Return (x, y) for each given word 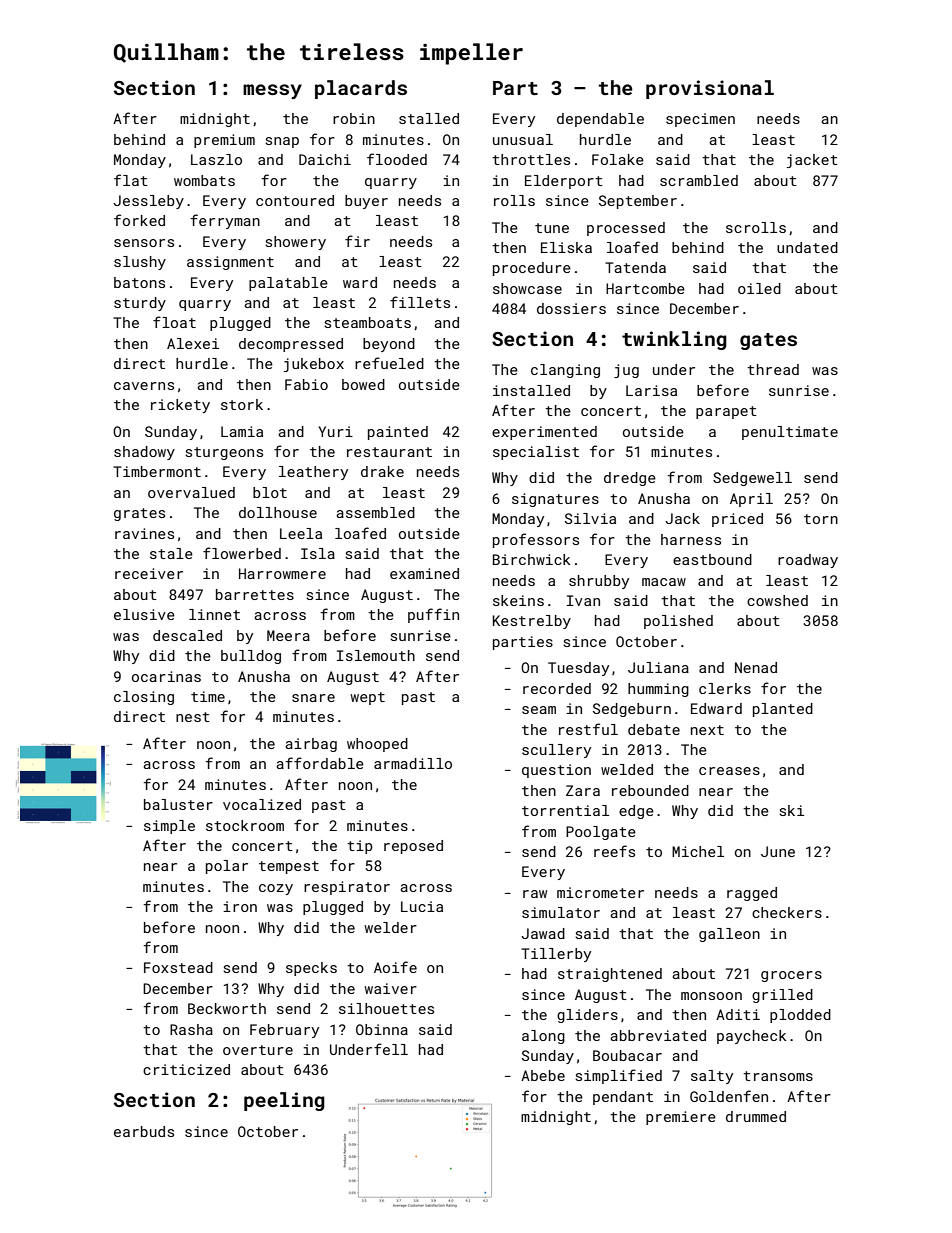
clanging (565, 371)
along (543, 1037)
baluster (178, 804)
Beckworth (227, 1008)
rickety (180, 406)
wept (367, 698)
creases (729, 771)
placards (361, 89)
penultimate (790, 433)
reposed (413, 847)
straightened (610, 975)
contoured (295, 200)
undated (807, 247)
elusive (144, 614)
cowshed (777, 600)
